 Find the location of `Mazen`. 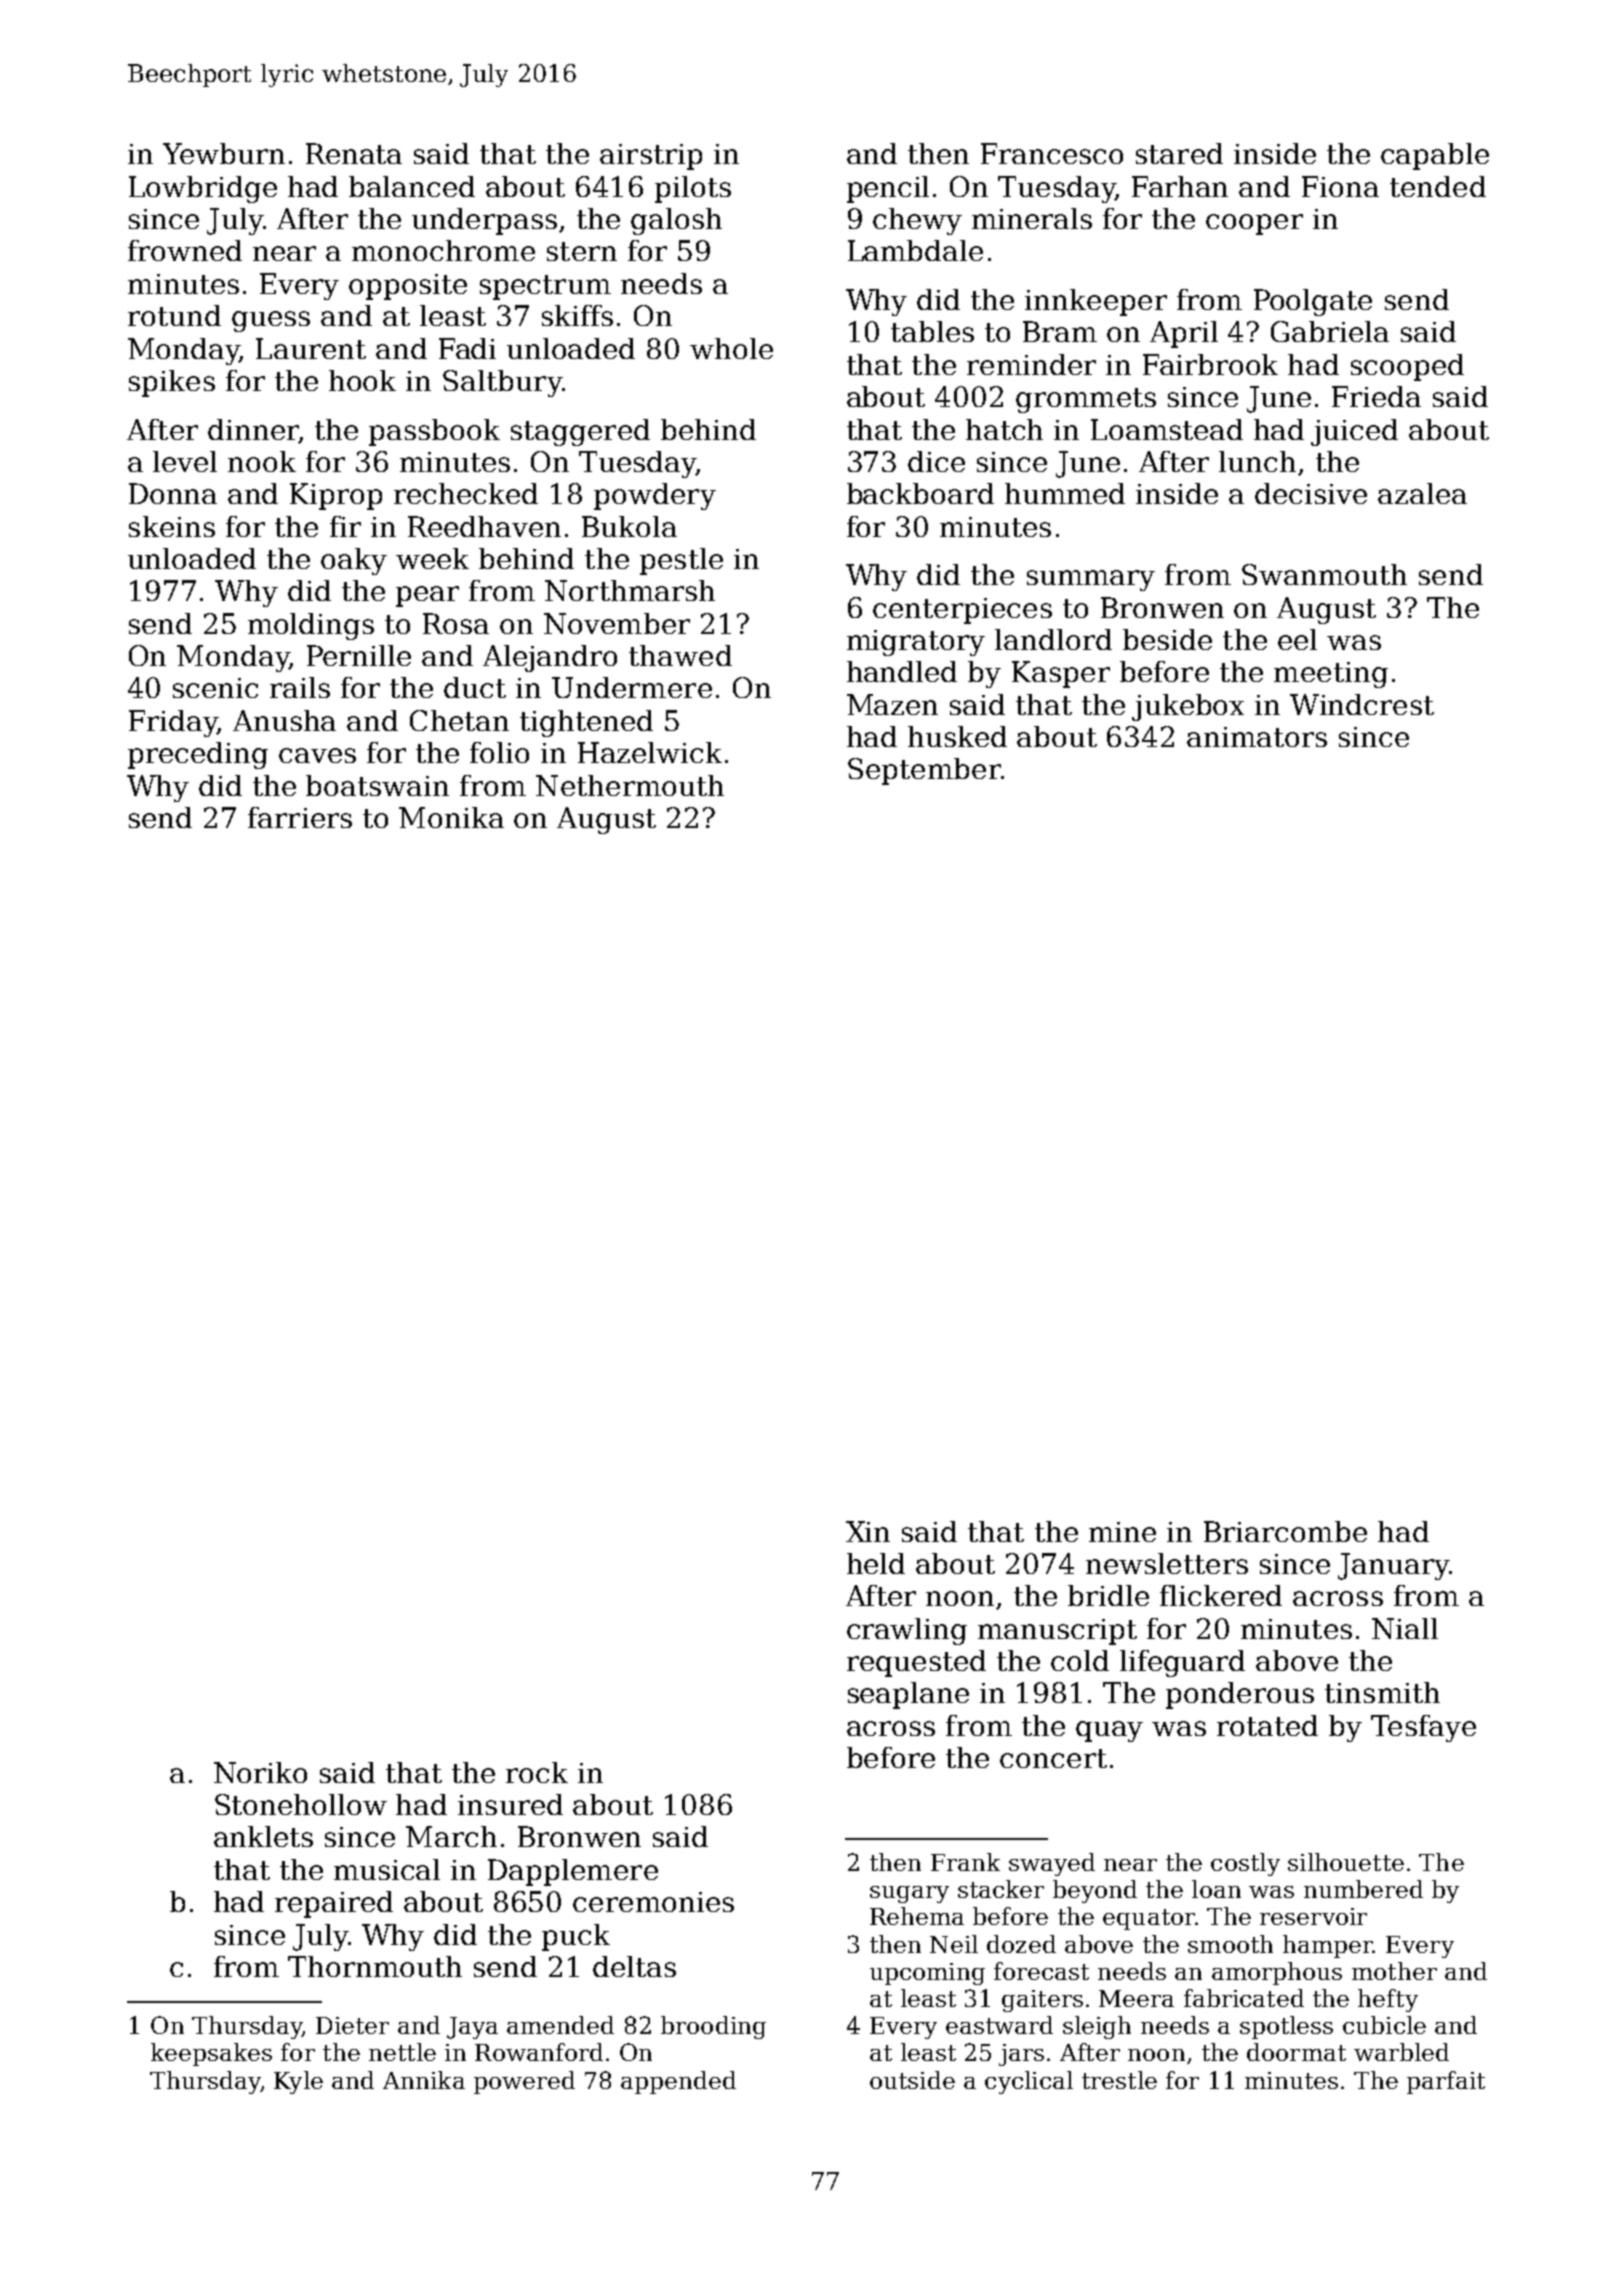

Mazen is located at coordinates (892, 704).
